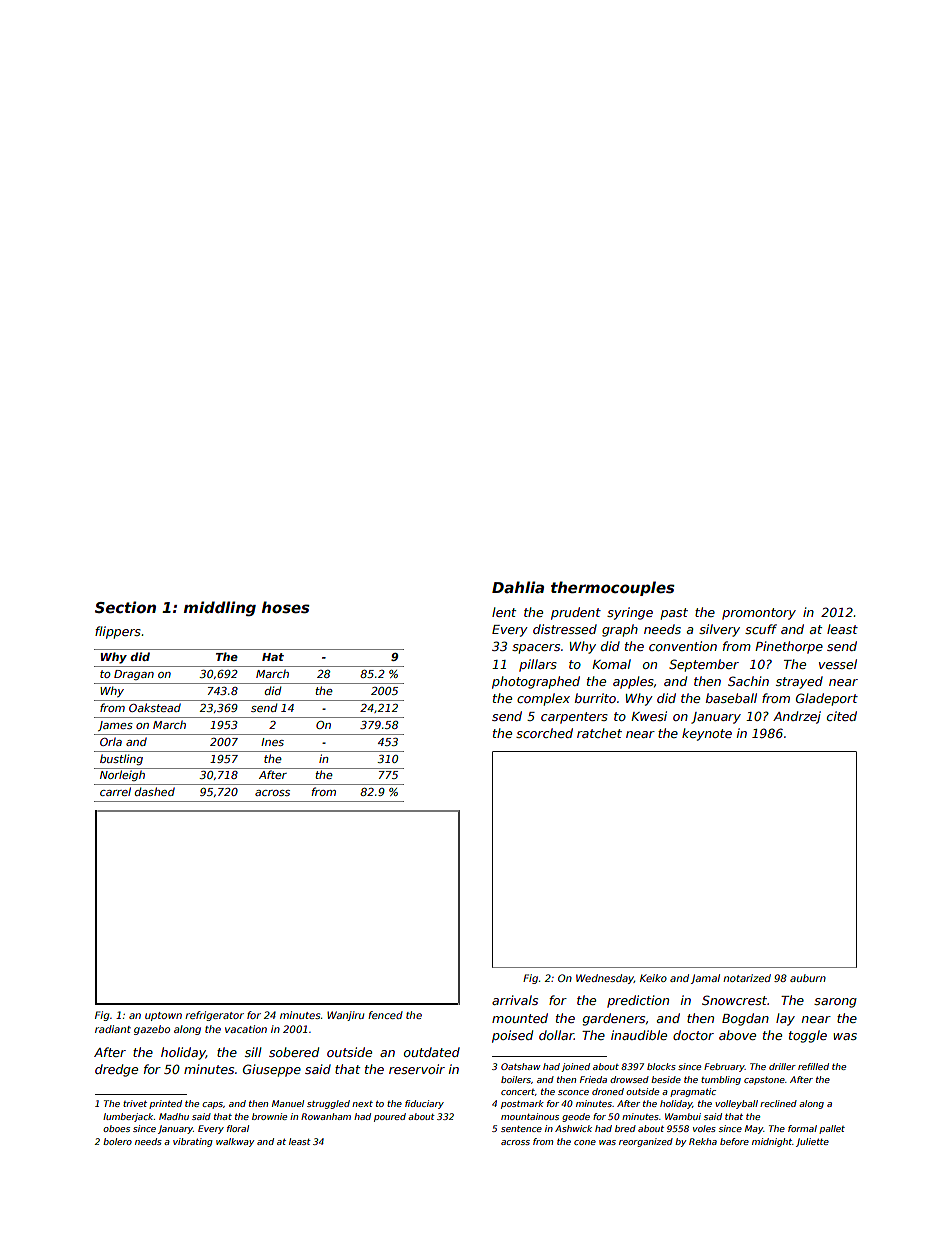  What do you see at coordinates (705, 979) in the screenshot?
I see `Jamal` at bounding box center [705, 979].
